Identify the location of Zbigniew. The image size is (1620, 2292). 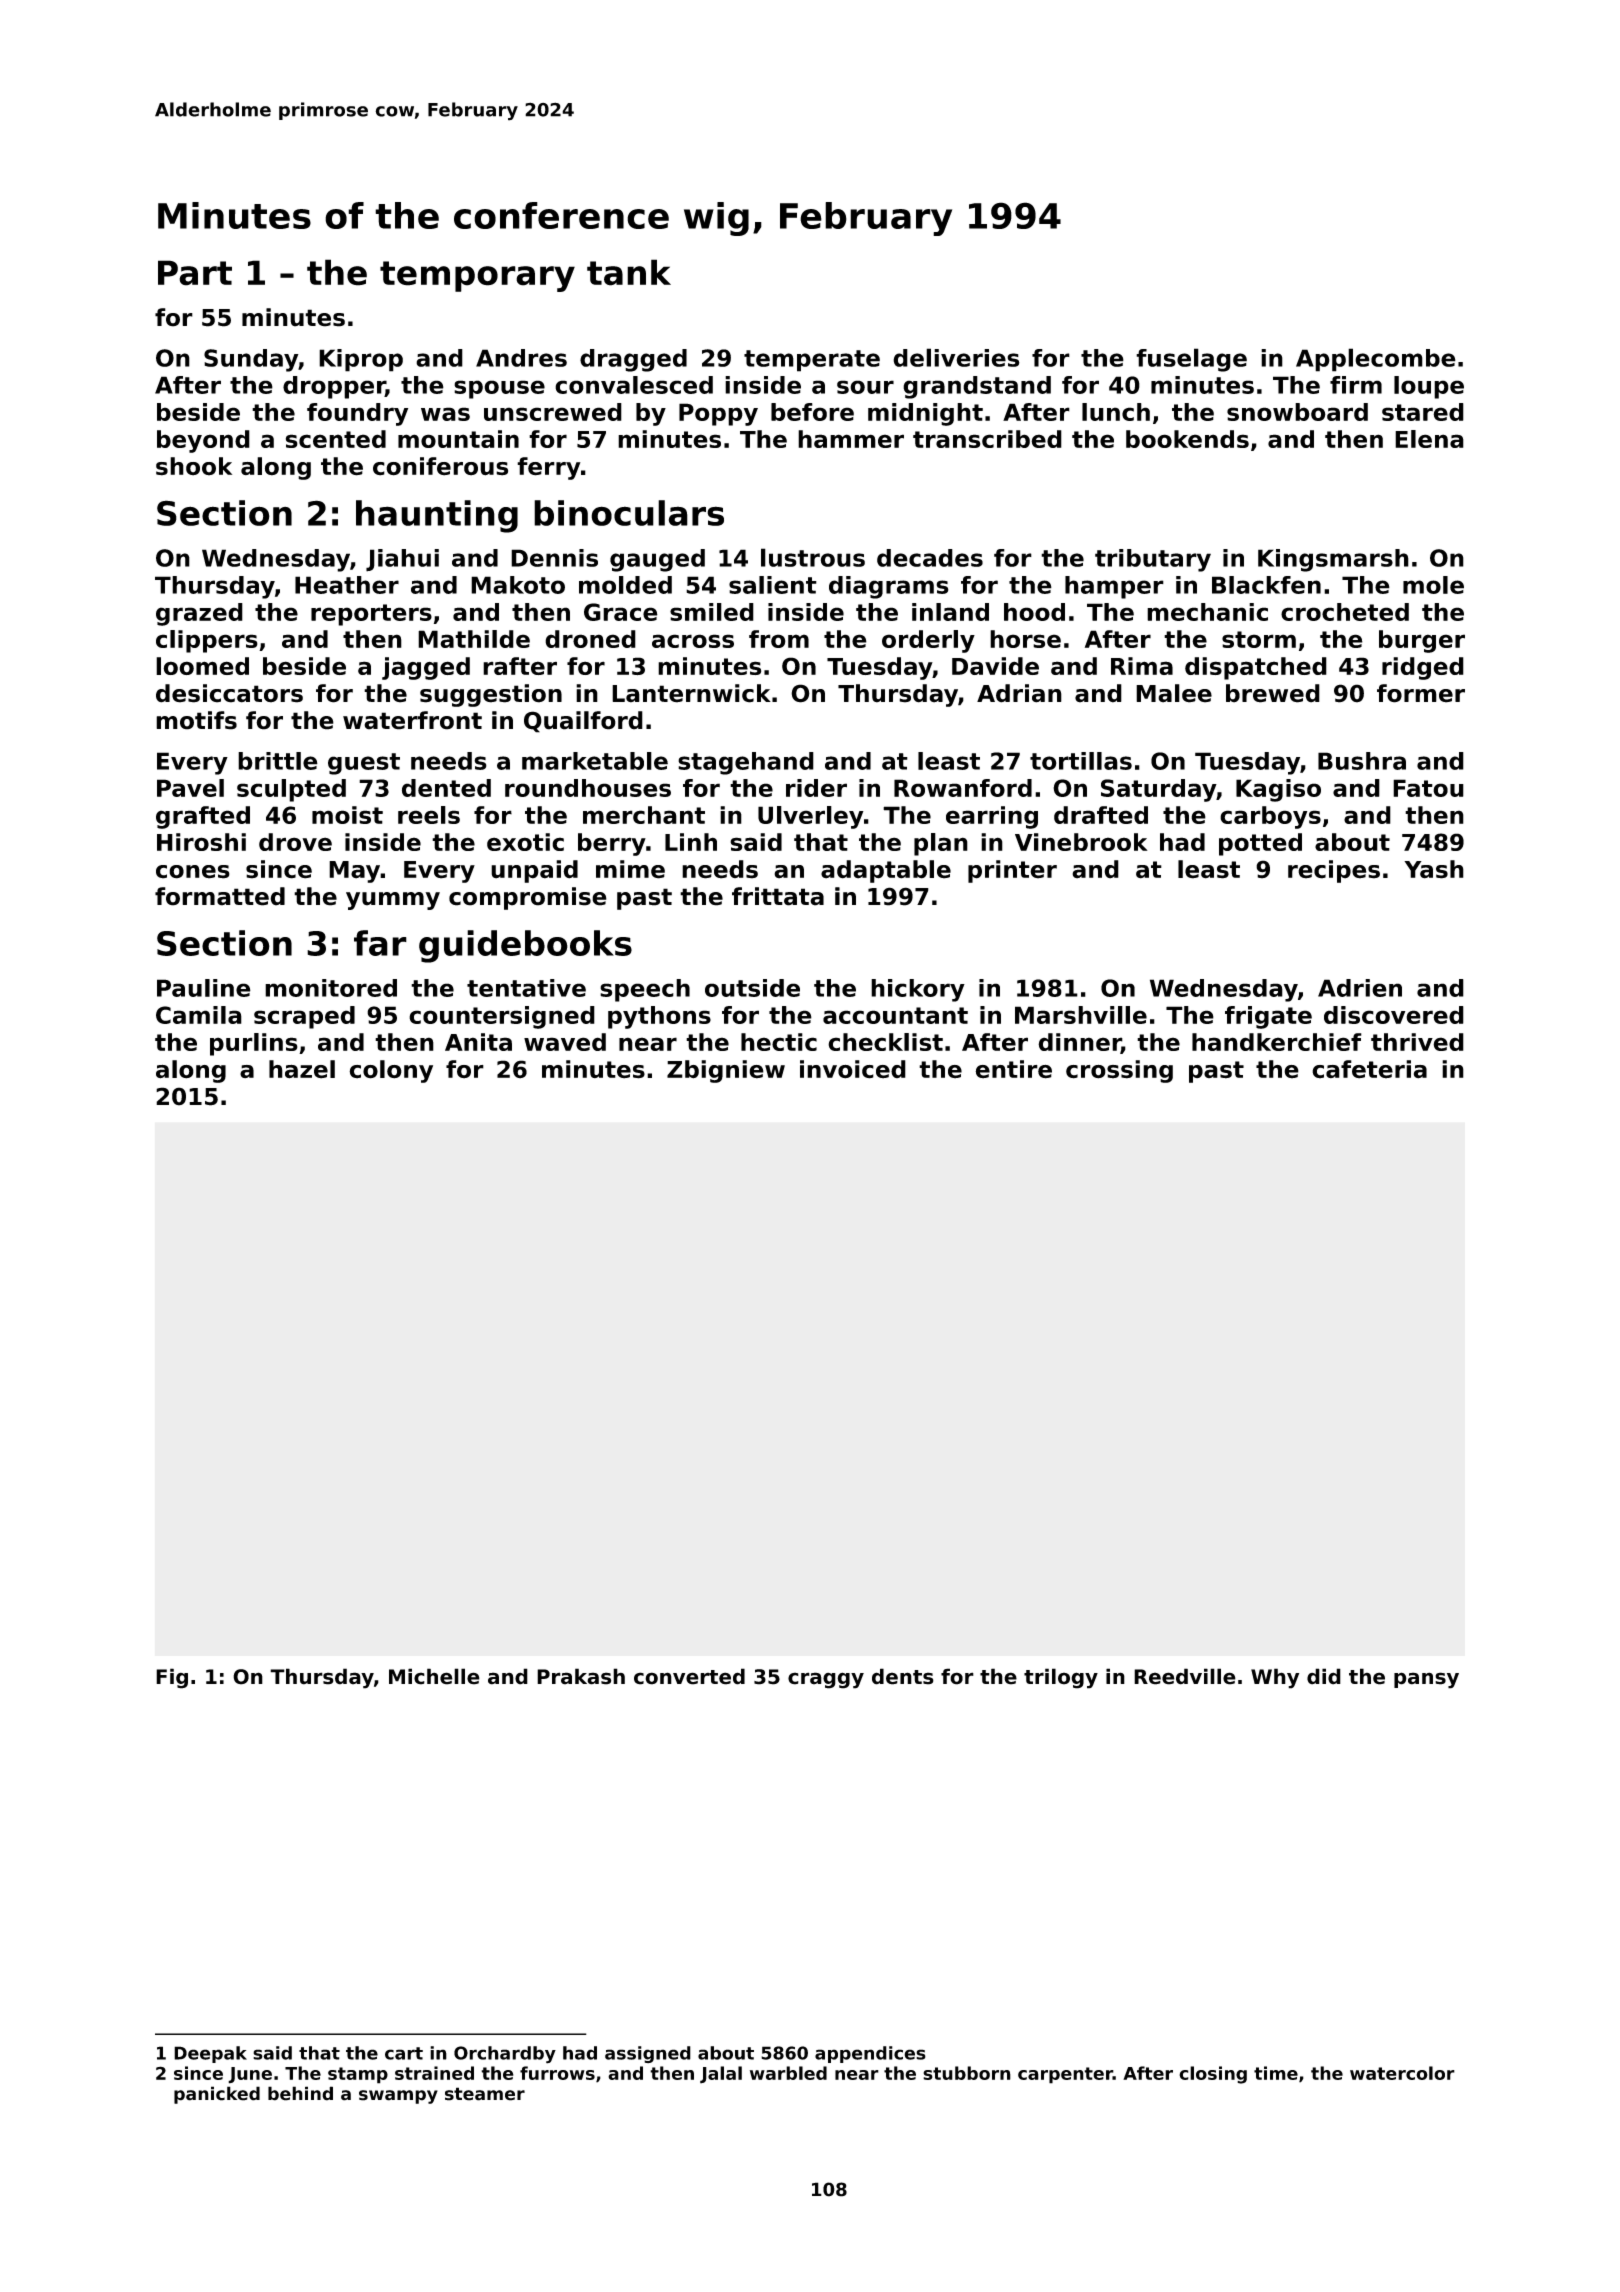
(726, 1071).
